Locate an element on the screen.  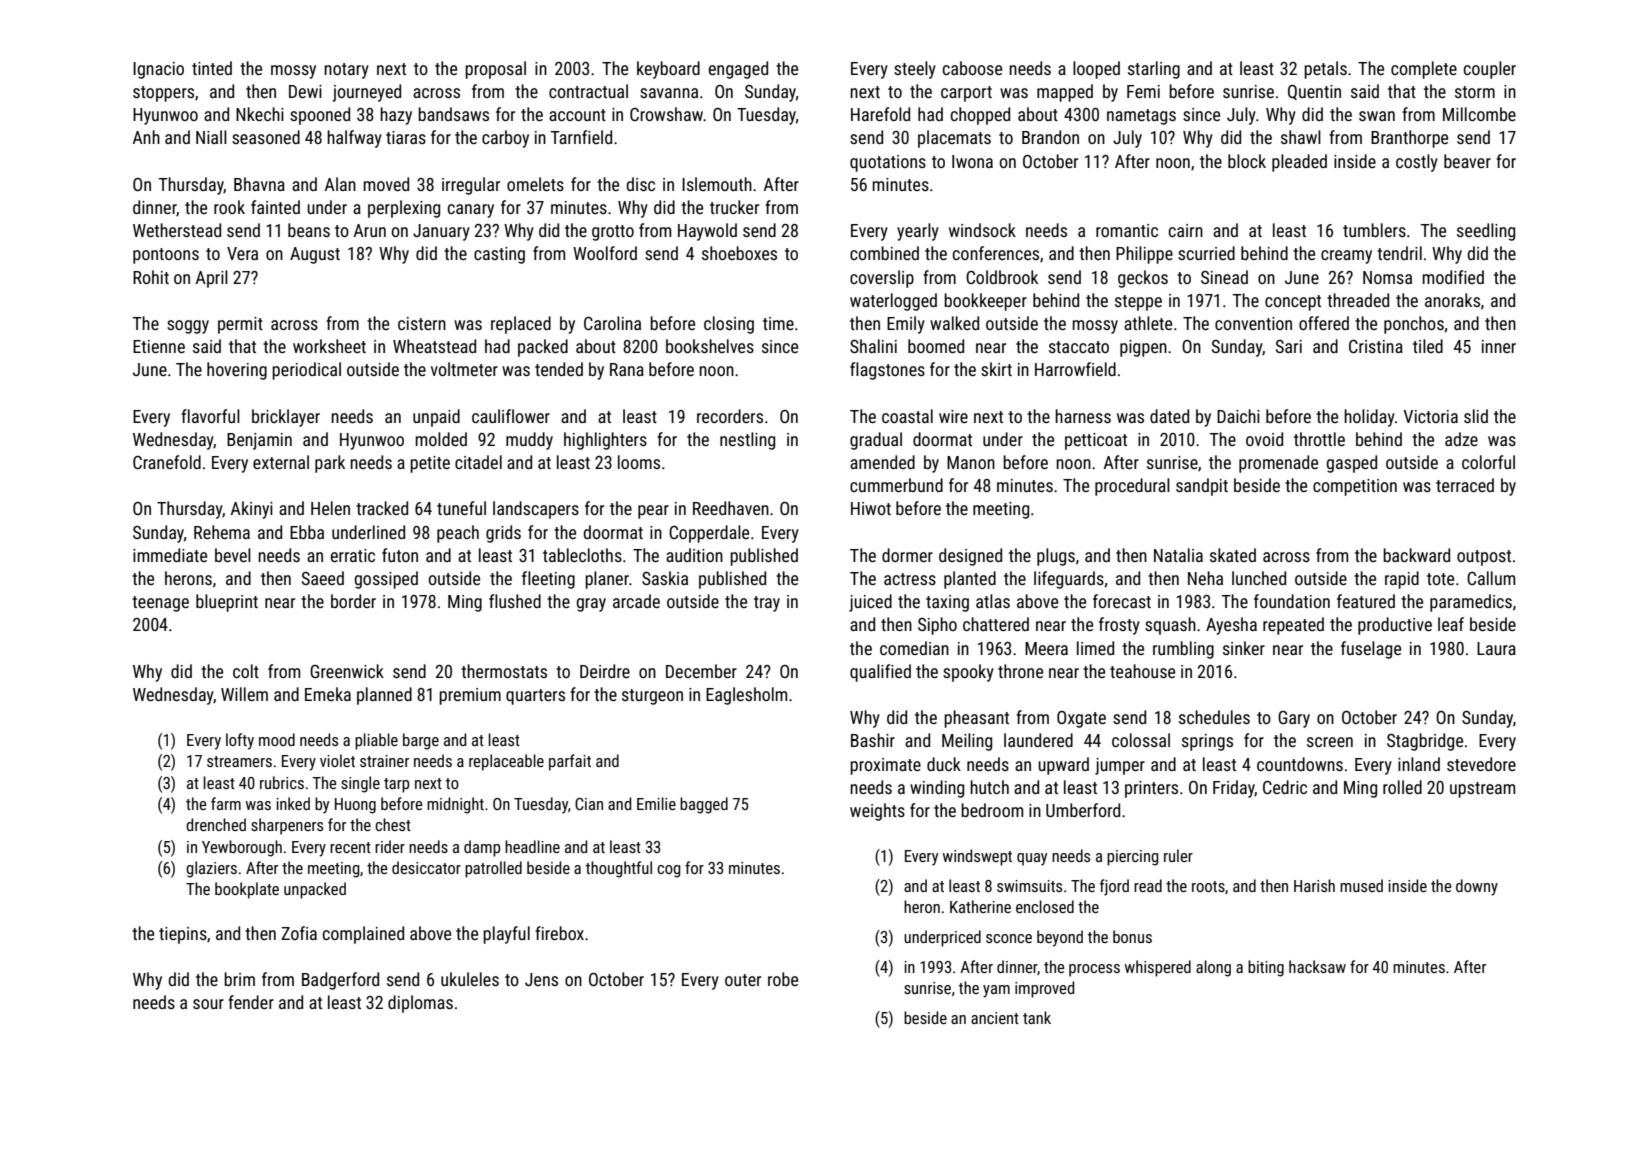
damp is located at coordinates (482, 848).
